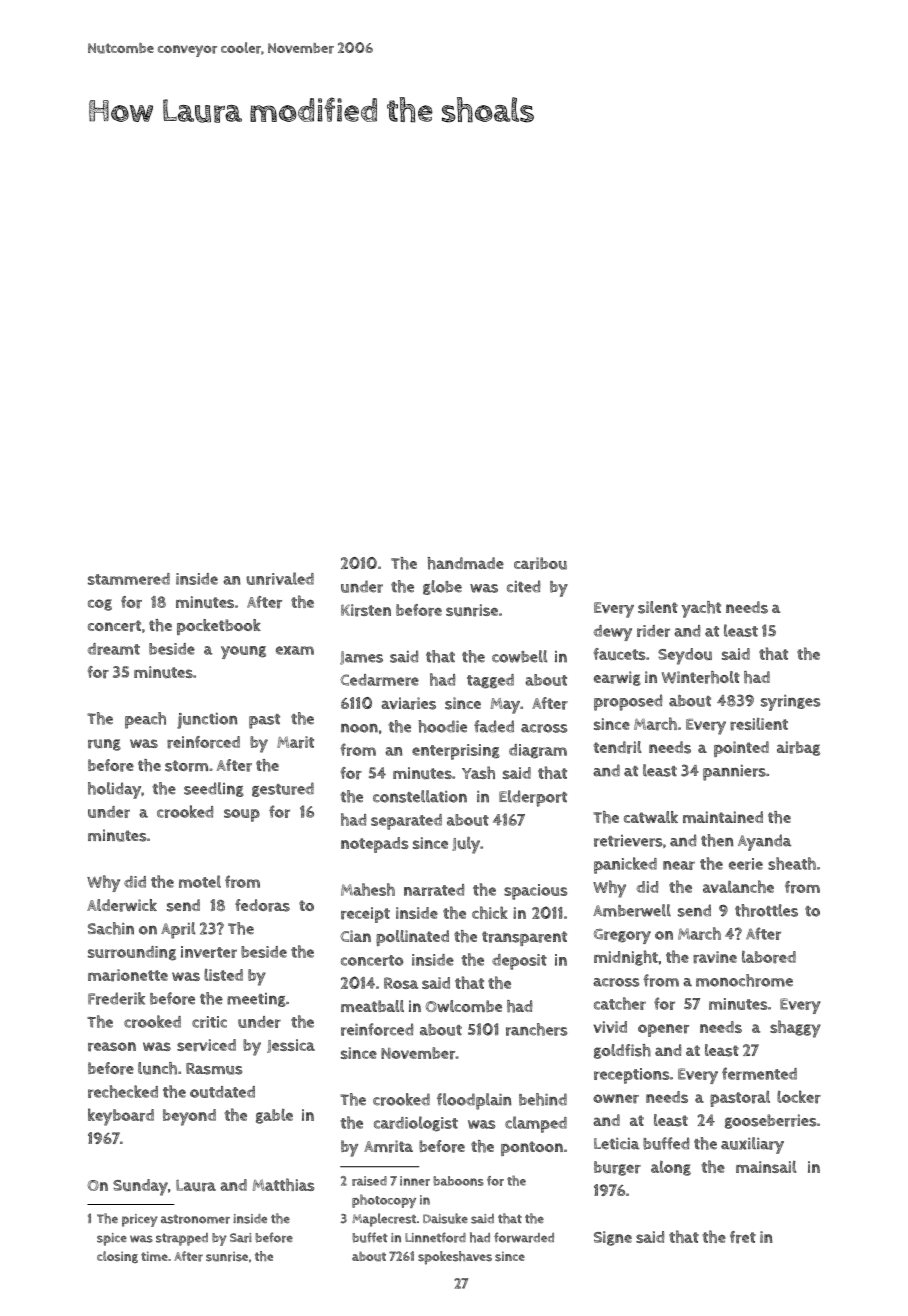 This screenshot has width=908, height=1316. Describe the element at coordinates (478, 772) in the screenshot. I see `Yash` at that location.
